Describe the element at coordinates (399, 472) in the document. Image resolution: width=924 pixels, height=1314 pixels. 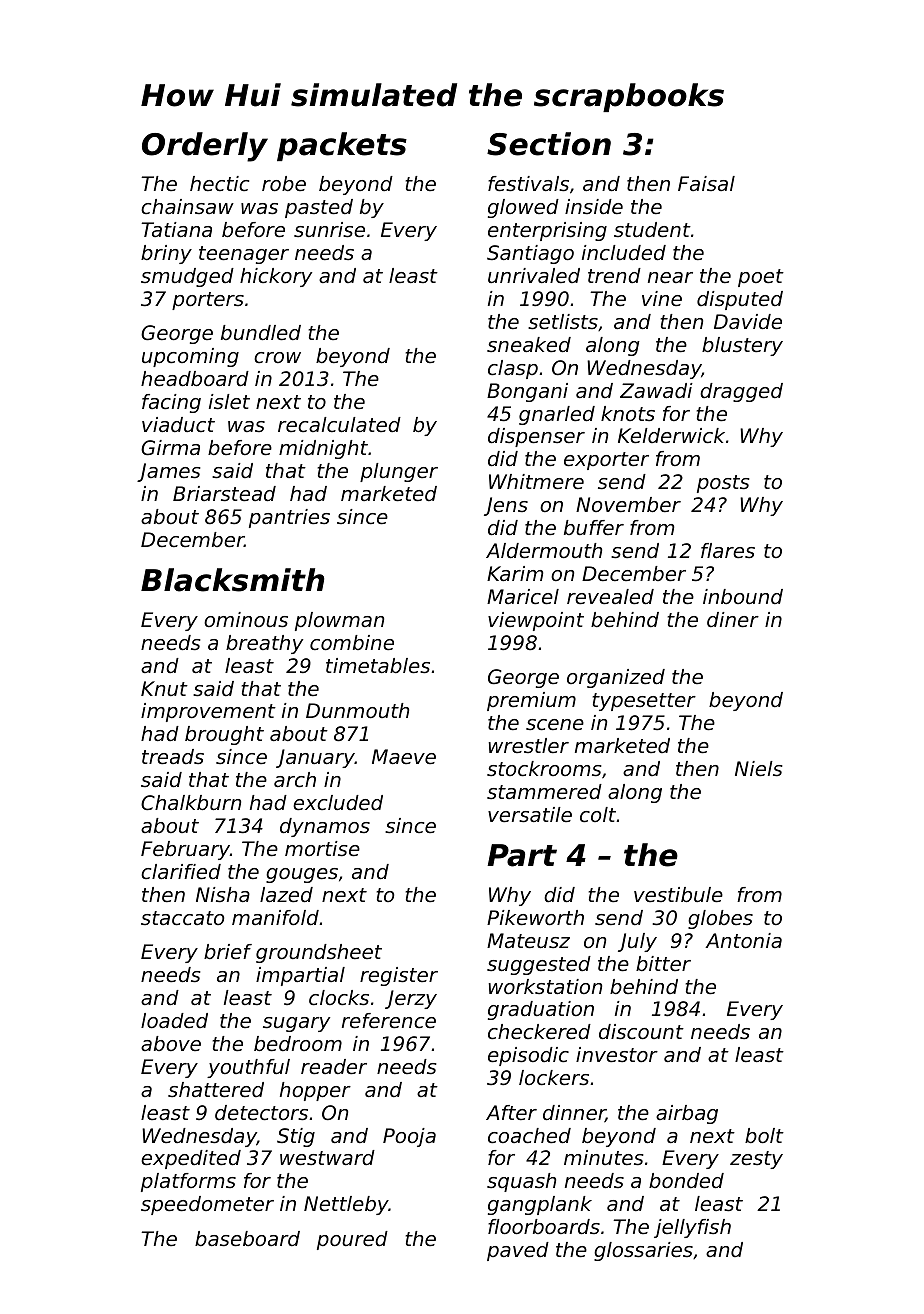
I see `plunger` at that location.
